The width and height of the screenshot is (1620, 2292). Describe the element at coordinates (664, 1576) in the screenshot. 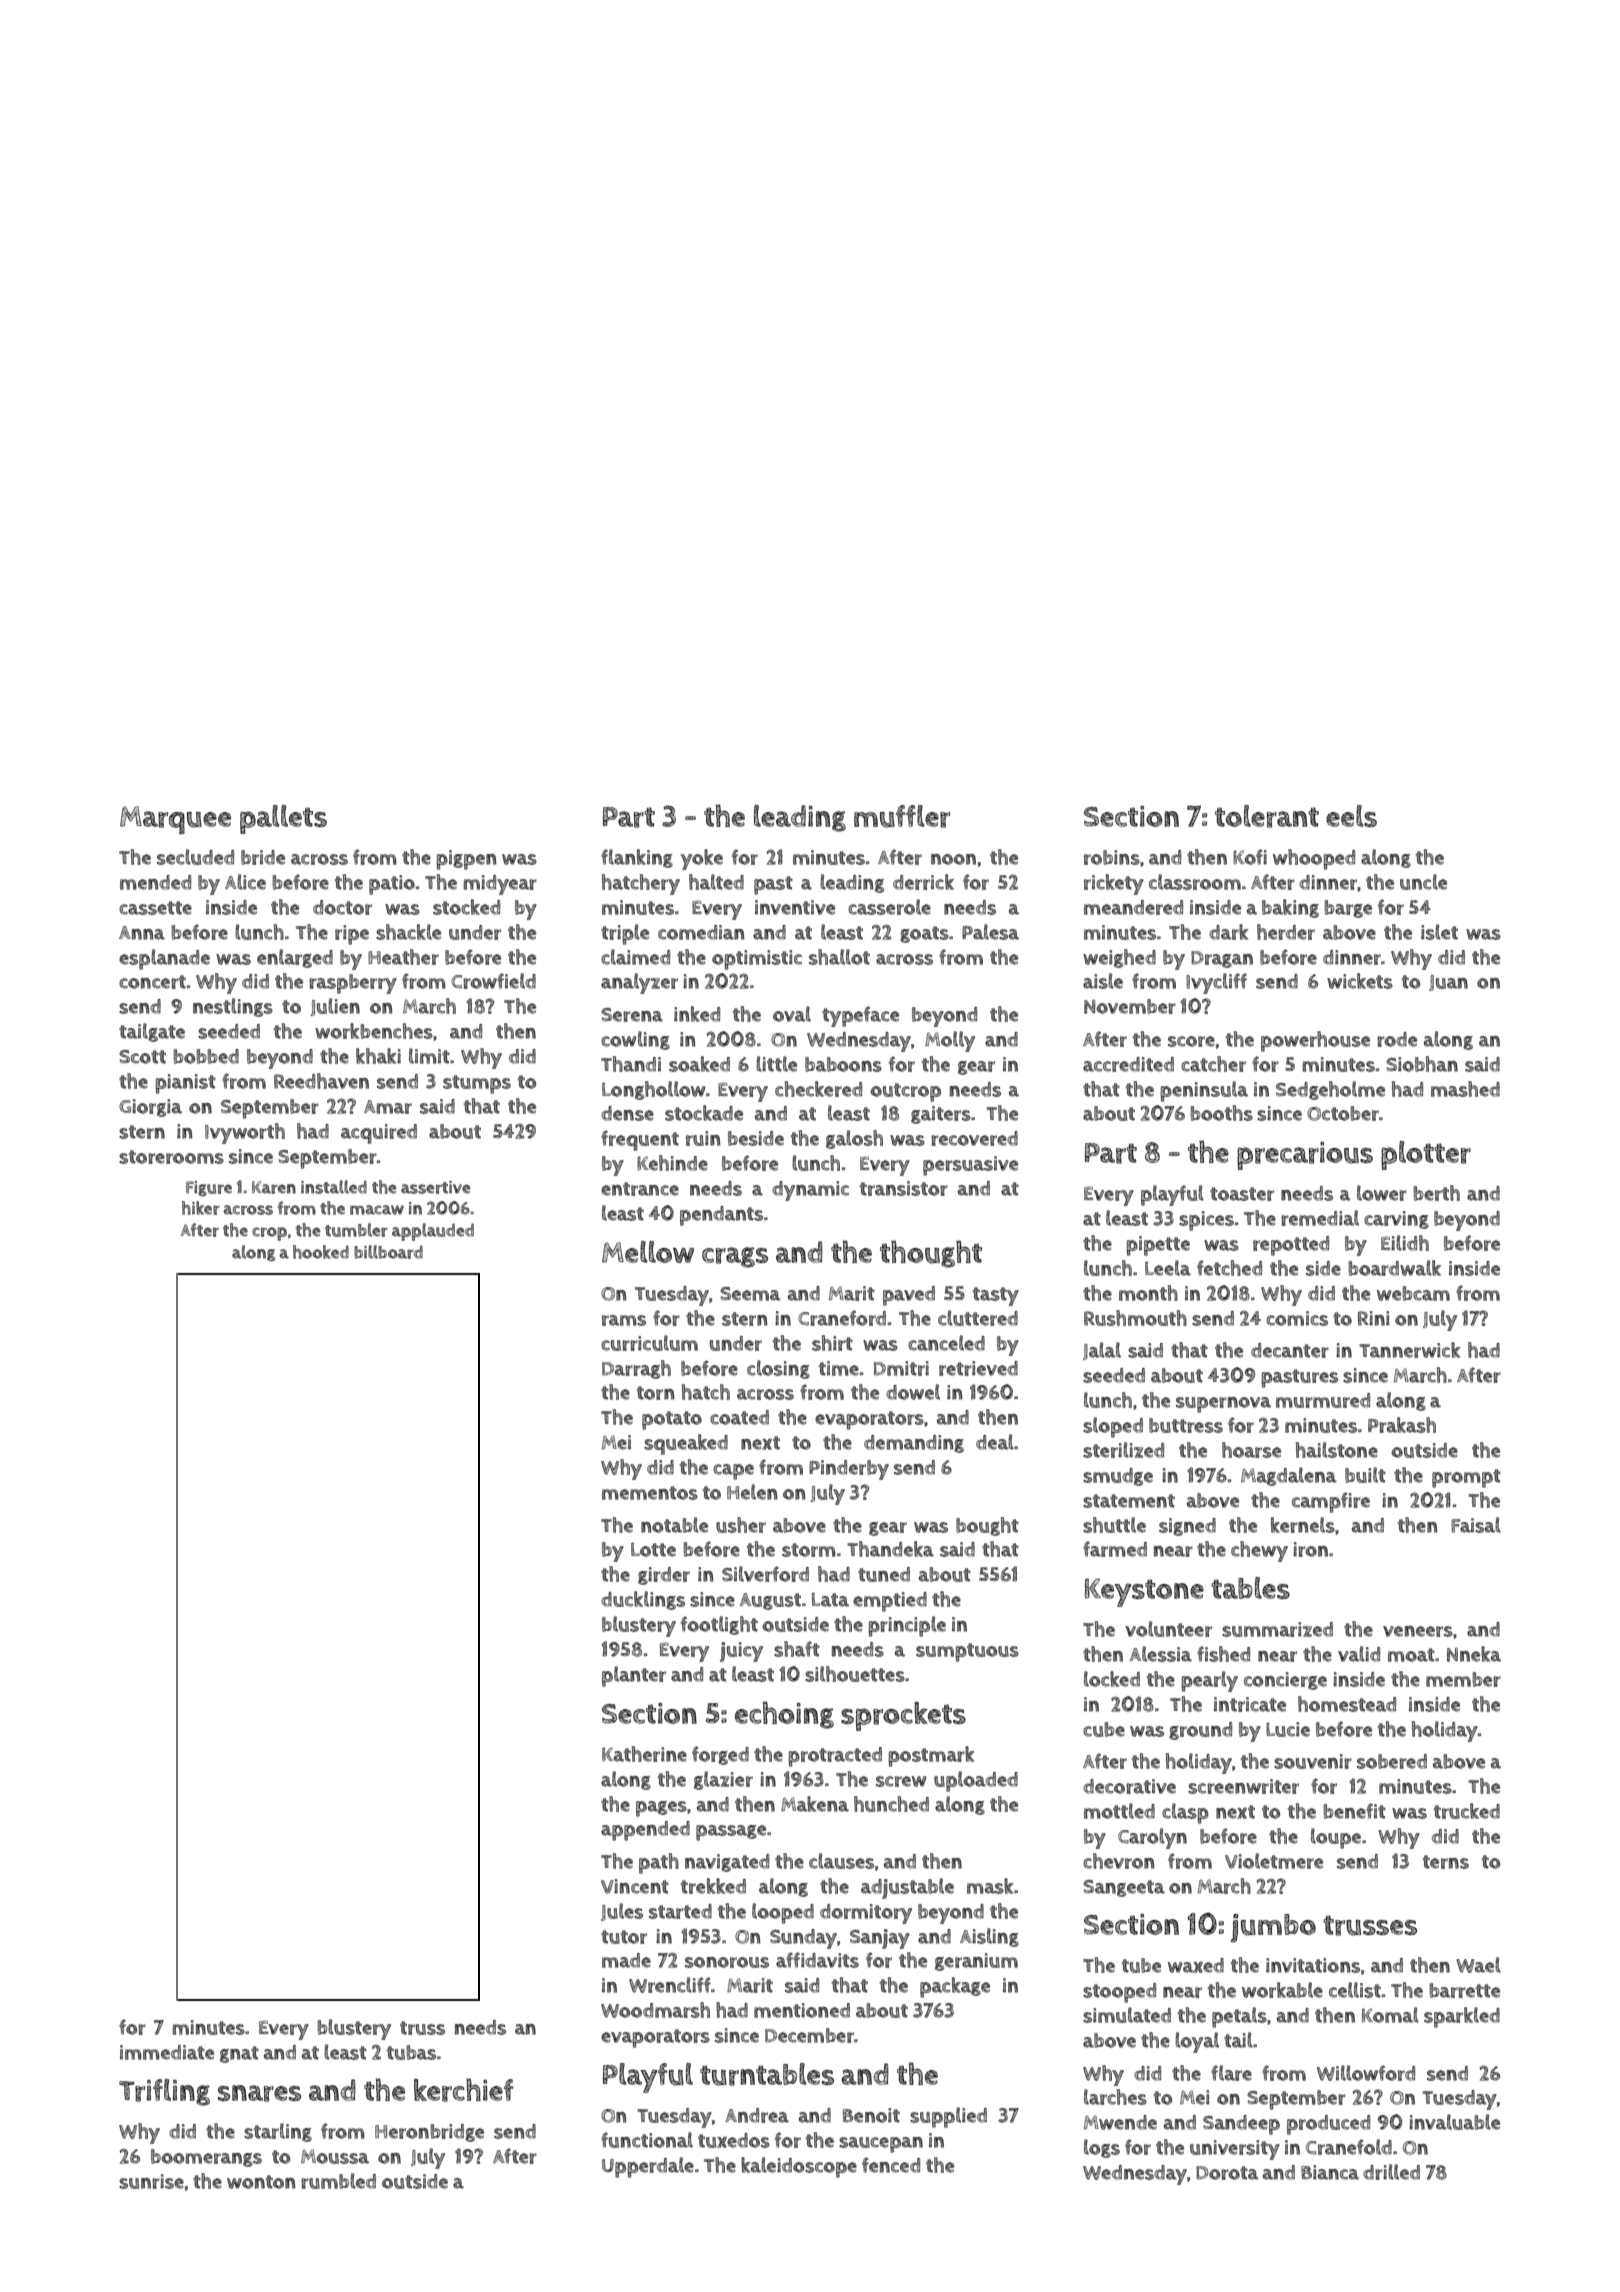

I see `girder` at that location.
